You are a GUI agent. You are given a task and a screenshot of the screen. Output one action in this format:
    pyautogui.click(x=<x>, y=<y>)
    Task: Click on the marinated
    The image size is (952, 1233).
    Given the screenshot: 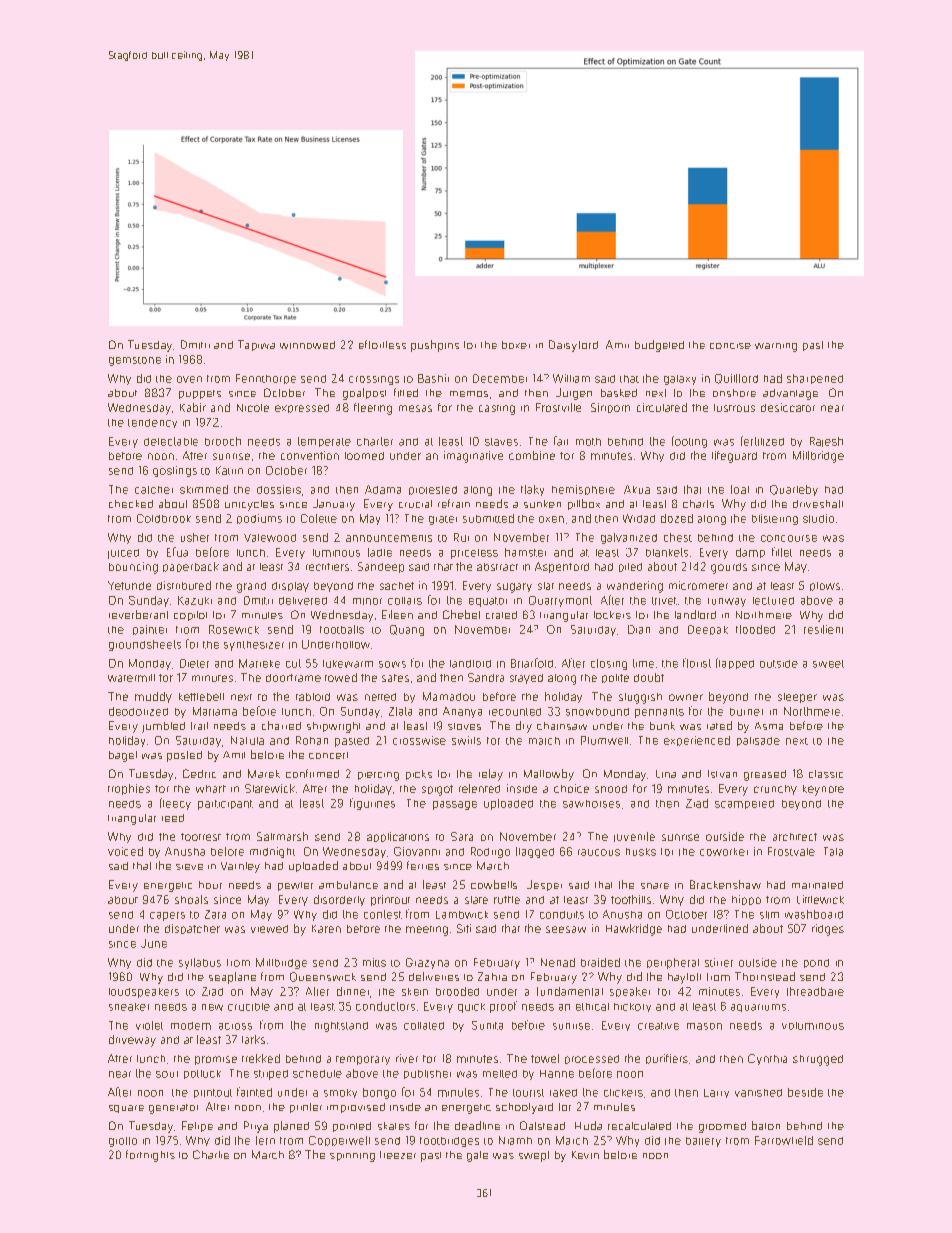 What is the action you would take?
    pyautogui.click(x=817, y=885)
